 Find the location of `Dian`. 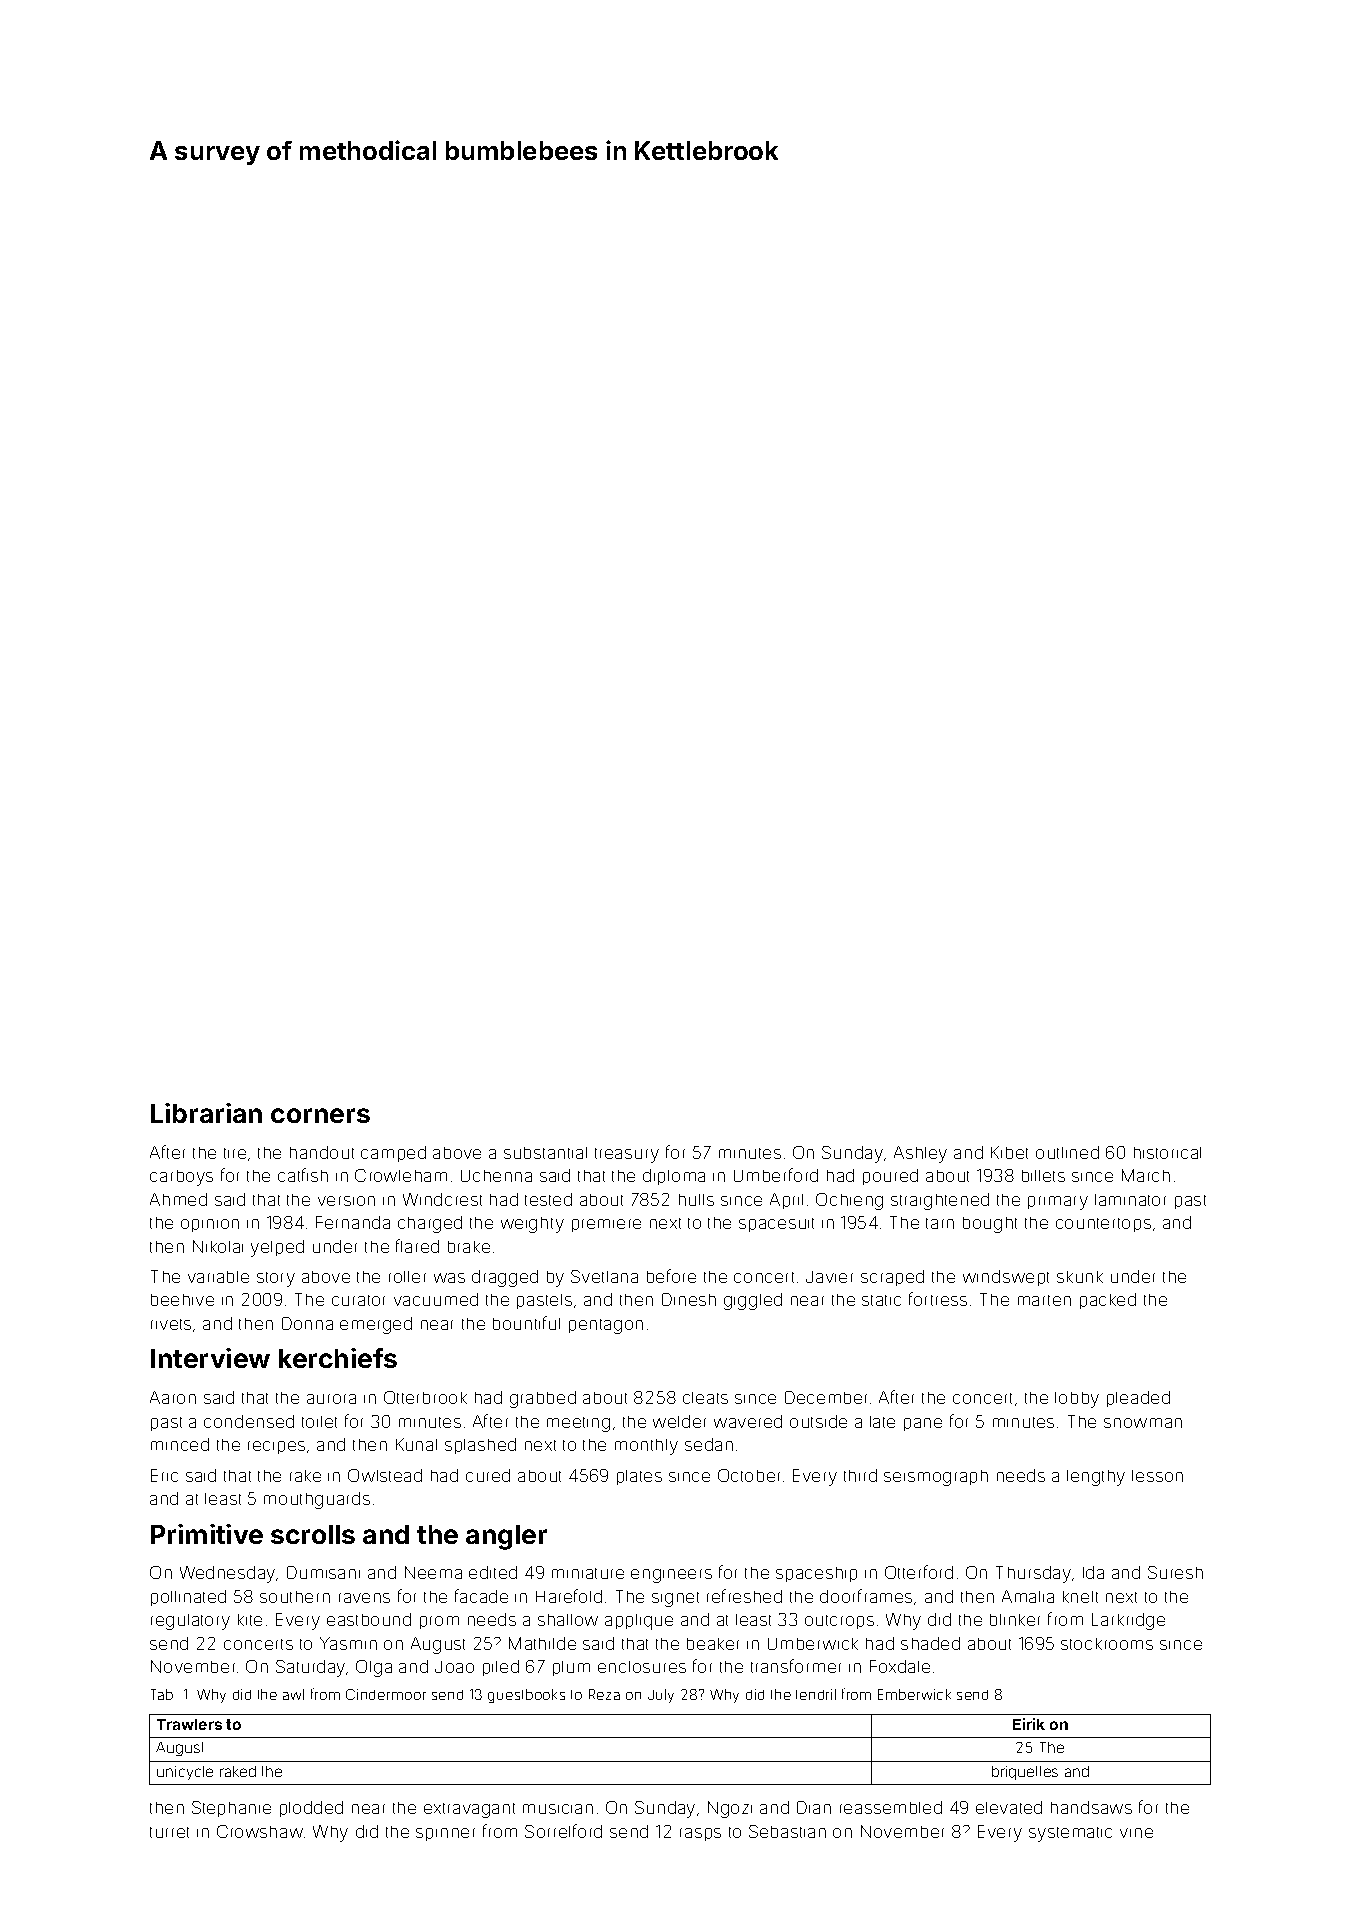

Dian is located at coordinates (814, 1807).
